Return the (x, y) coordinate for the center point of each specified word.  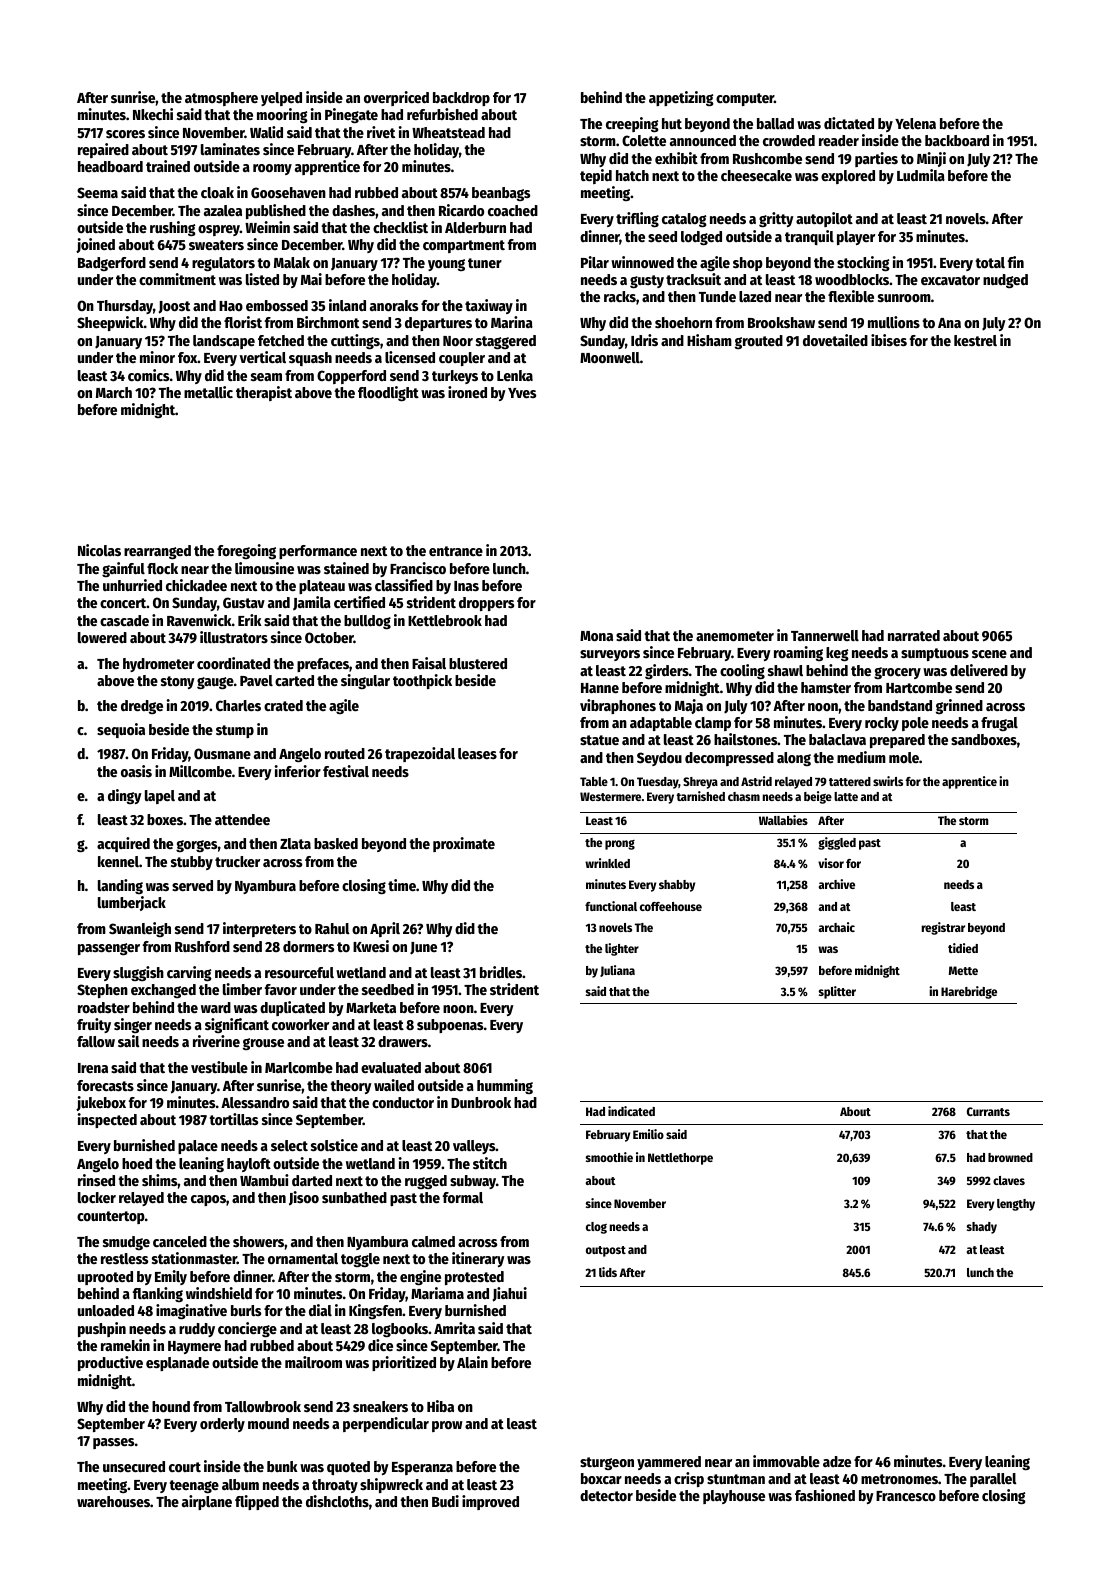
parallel (993, 1480)
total (990, 262)
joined (95, 245)
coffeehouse (671, 906)
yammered (669, 1463)
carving (189, 973)
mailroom (313, 1362)
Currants (988, 1111)
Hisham (709, 340)
